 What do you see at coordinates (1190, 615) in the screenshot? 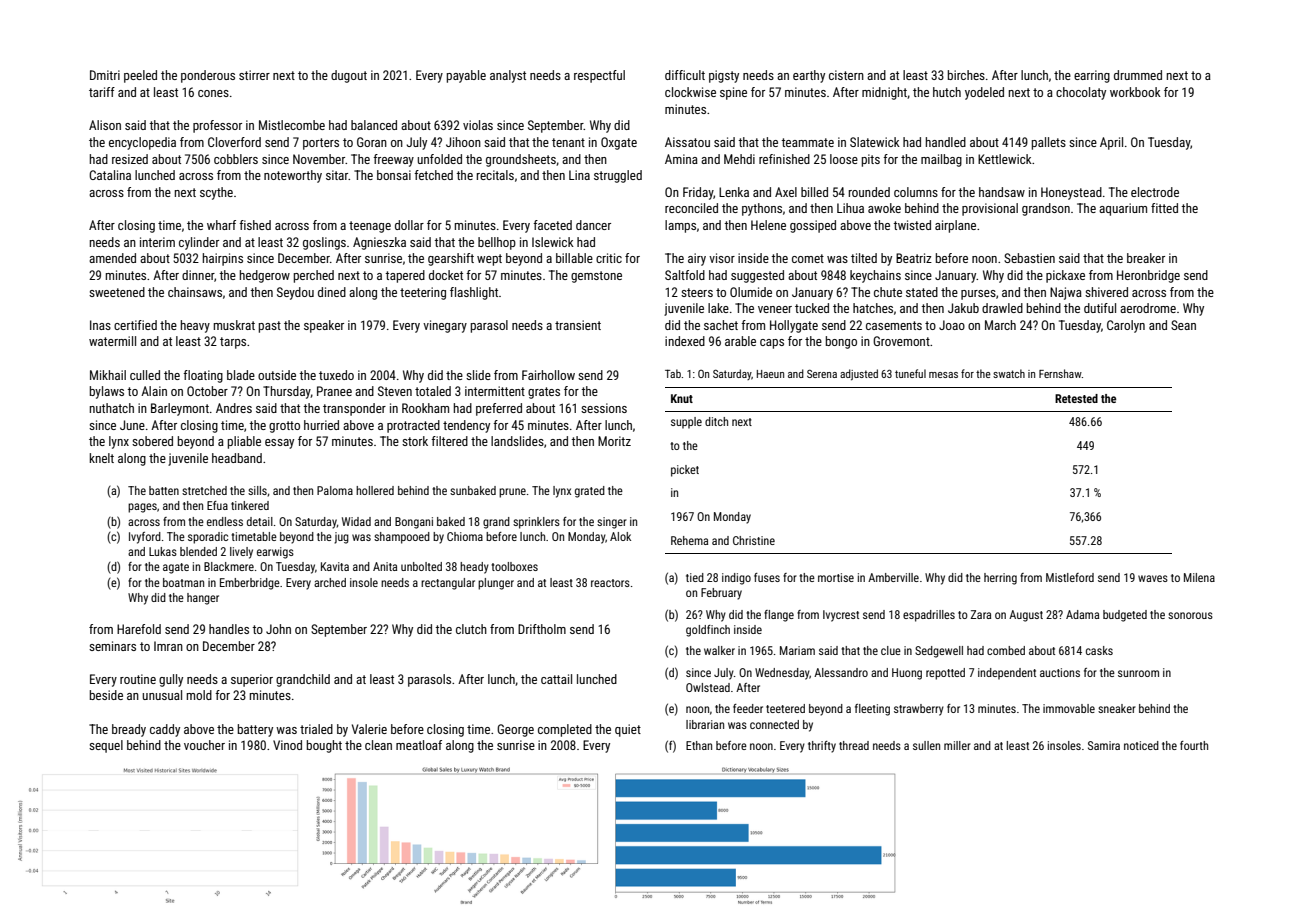
I see `sonorous` at bounding box center [1190, 615].
